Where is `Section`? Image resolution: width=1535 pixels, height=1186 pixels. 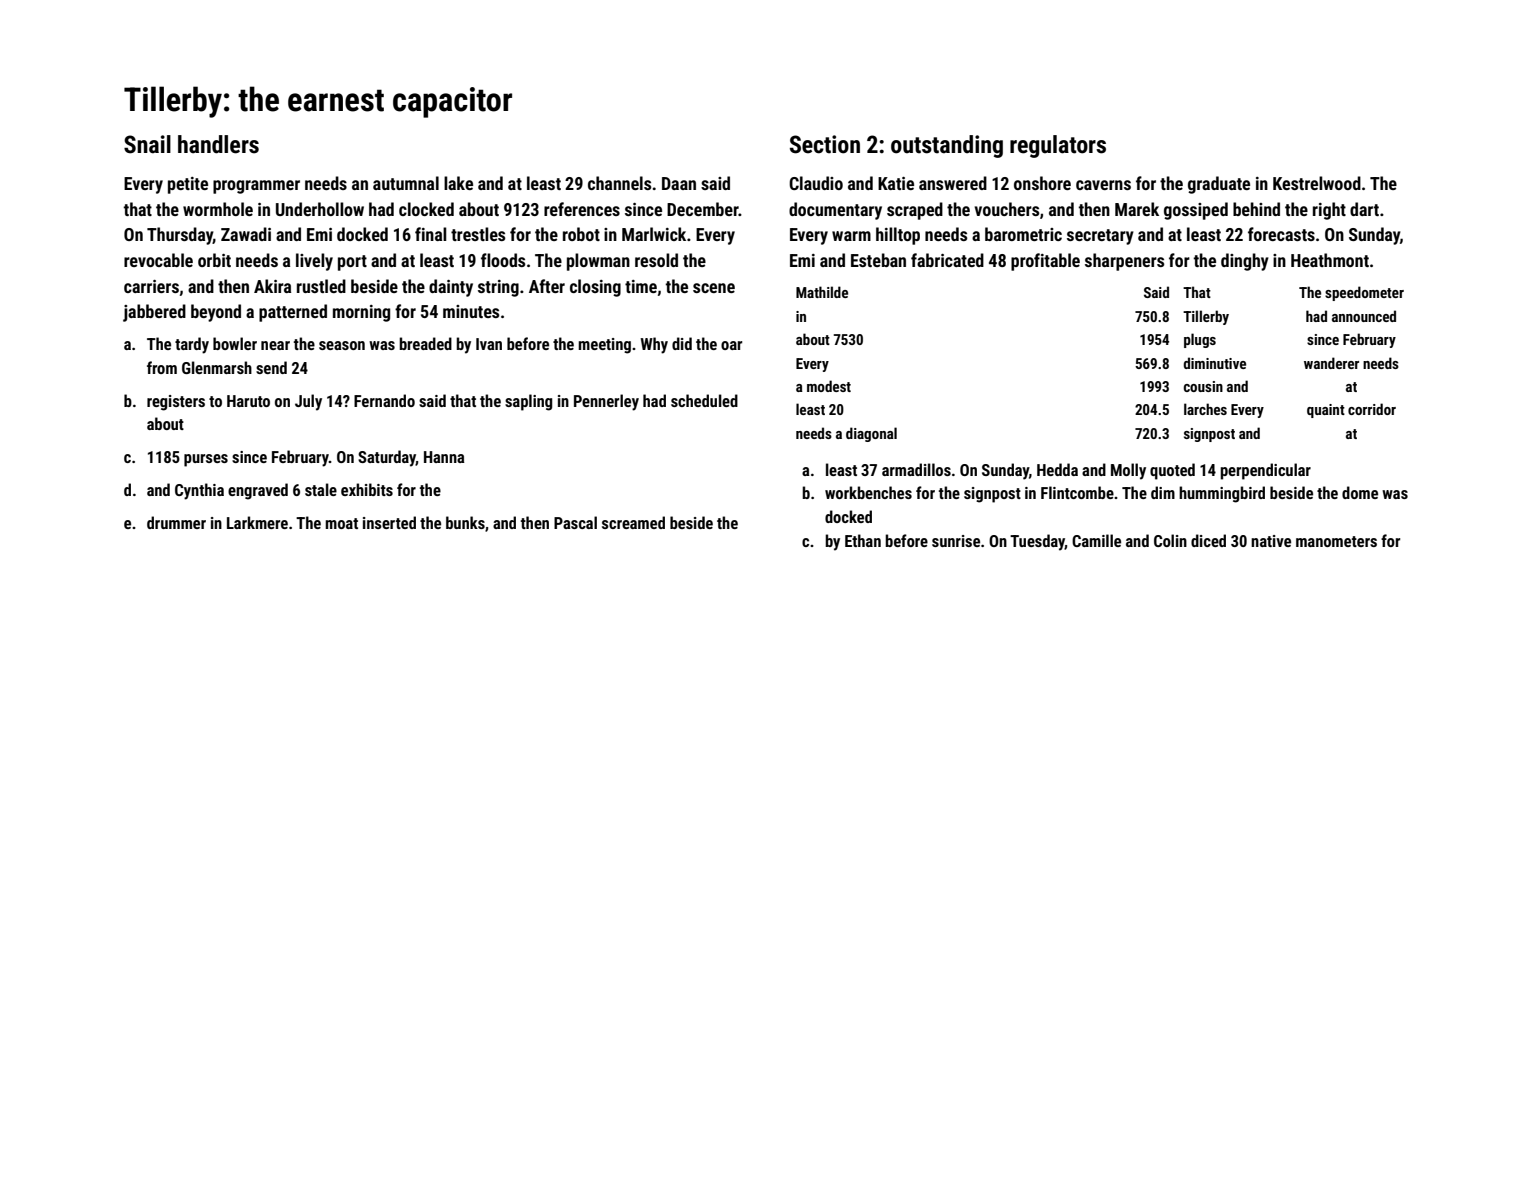 Section is located at coordinates (825, 144).
